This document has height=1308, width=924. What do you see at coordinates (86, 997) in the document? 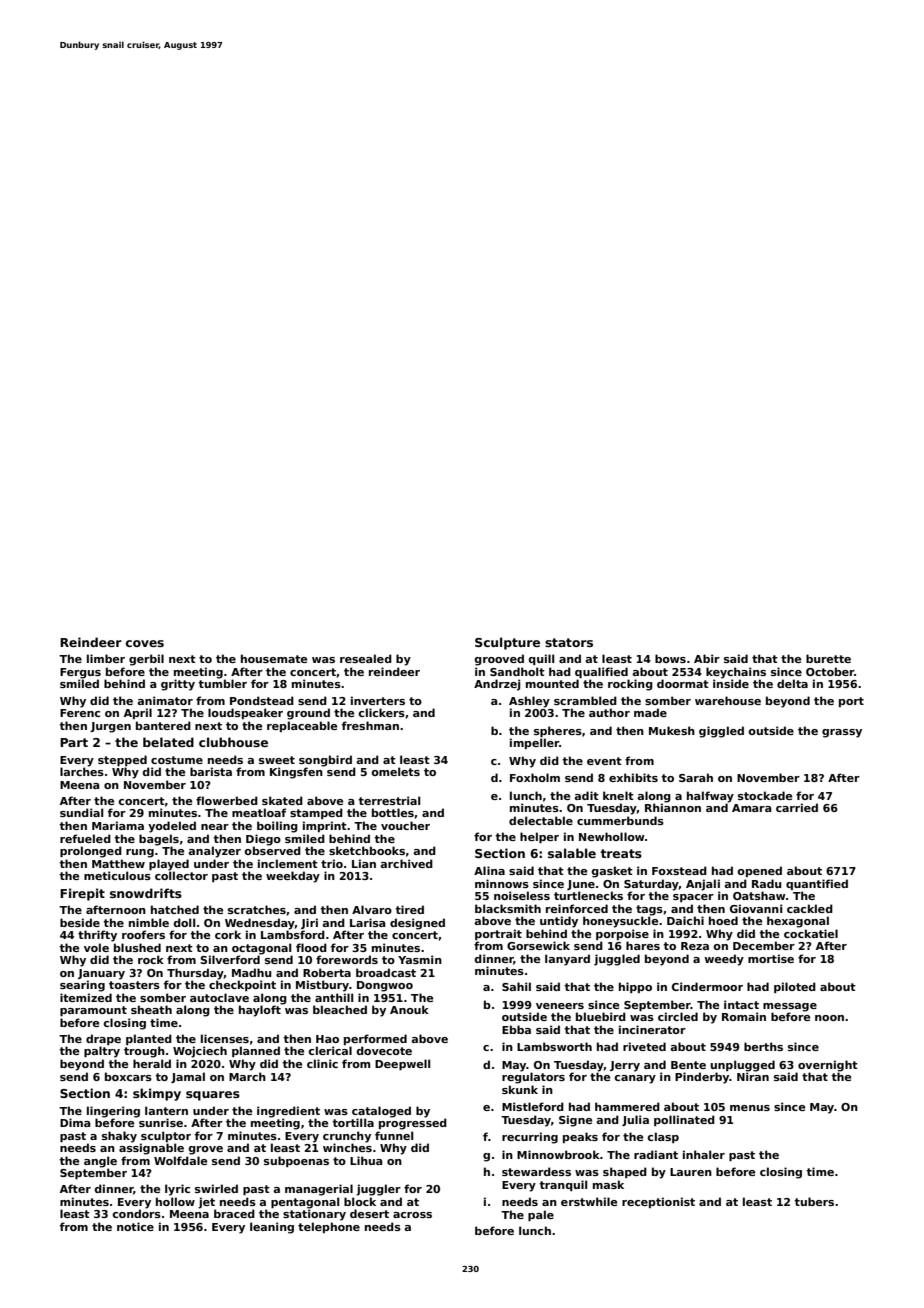
I see `itemized` at bounding box center [86, 997].
